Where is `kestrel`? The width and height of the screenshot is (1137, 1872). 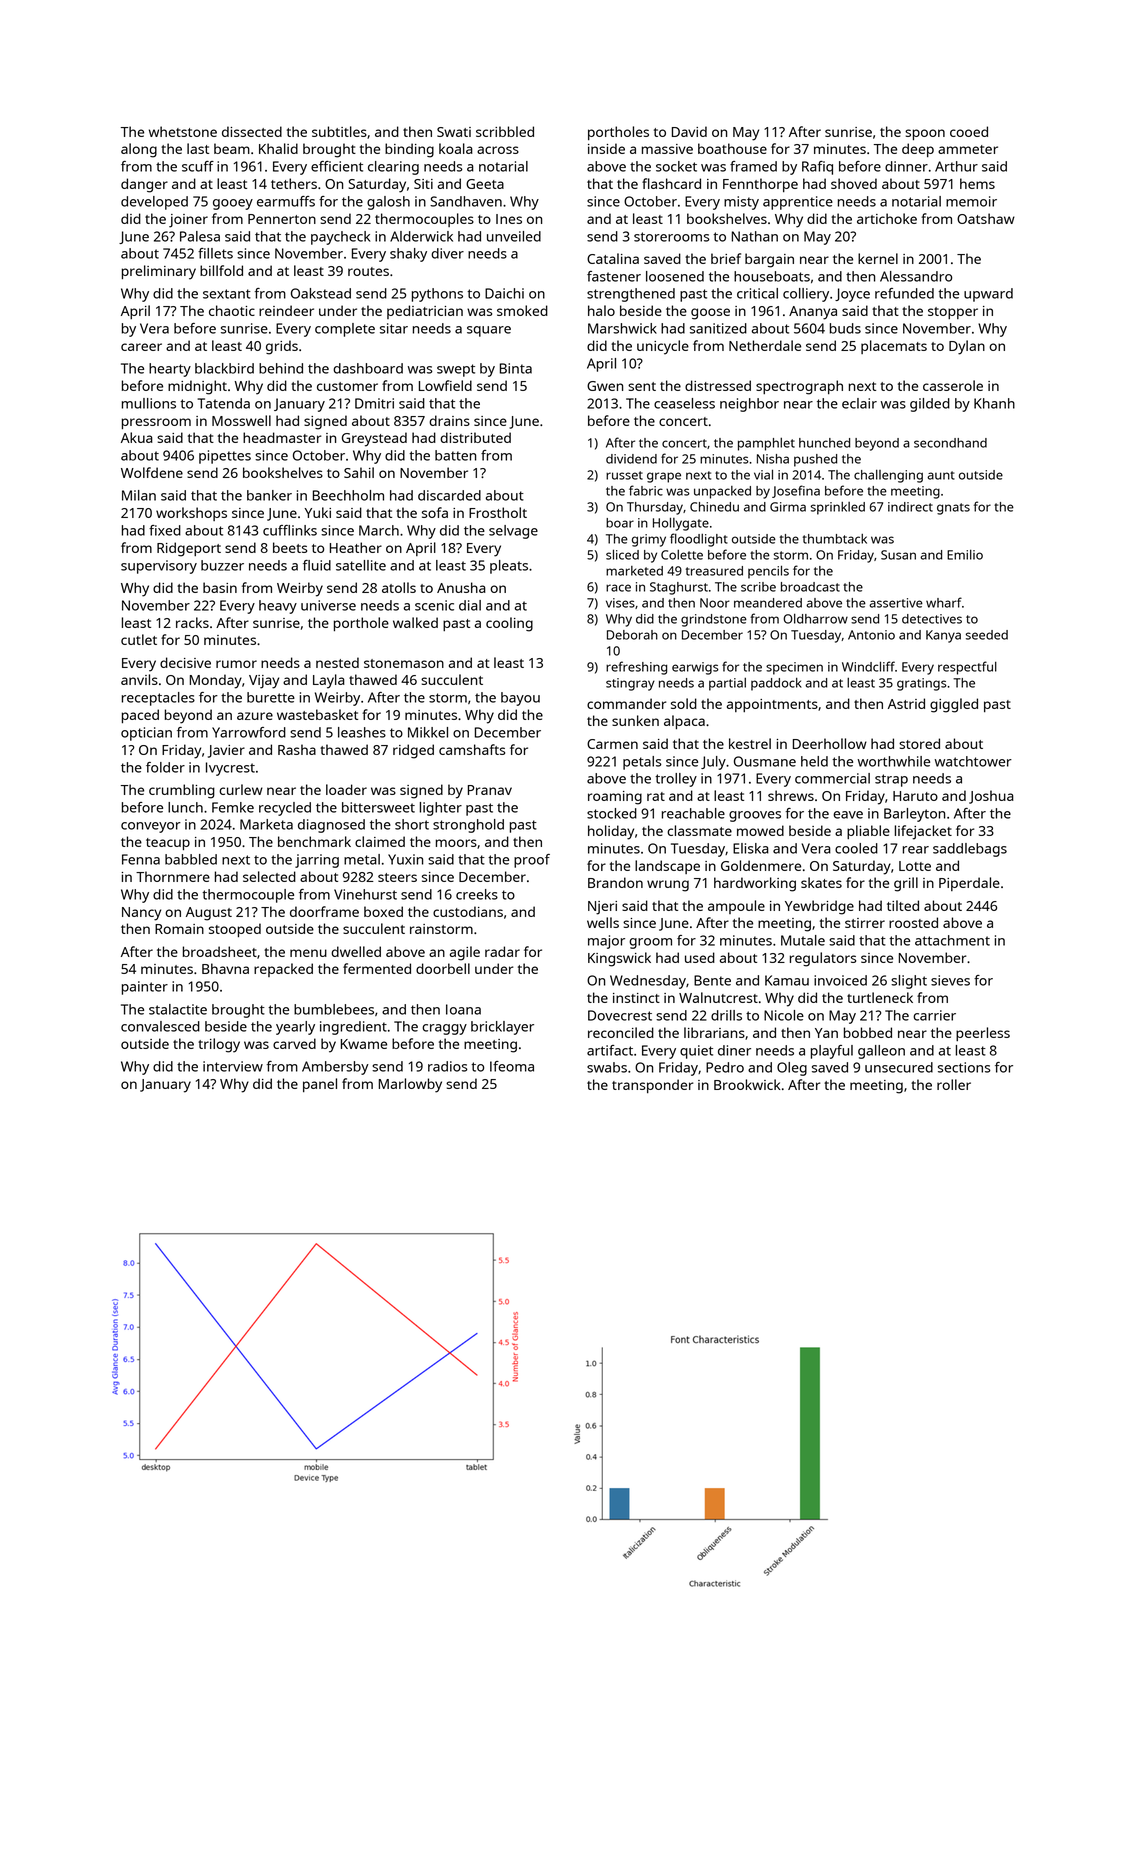
kestrel is located at coordinates (750, 743).
